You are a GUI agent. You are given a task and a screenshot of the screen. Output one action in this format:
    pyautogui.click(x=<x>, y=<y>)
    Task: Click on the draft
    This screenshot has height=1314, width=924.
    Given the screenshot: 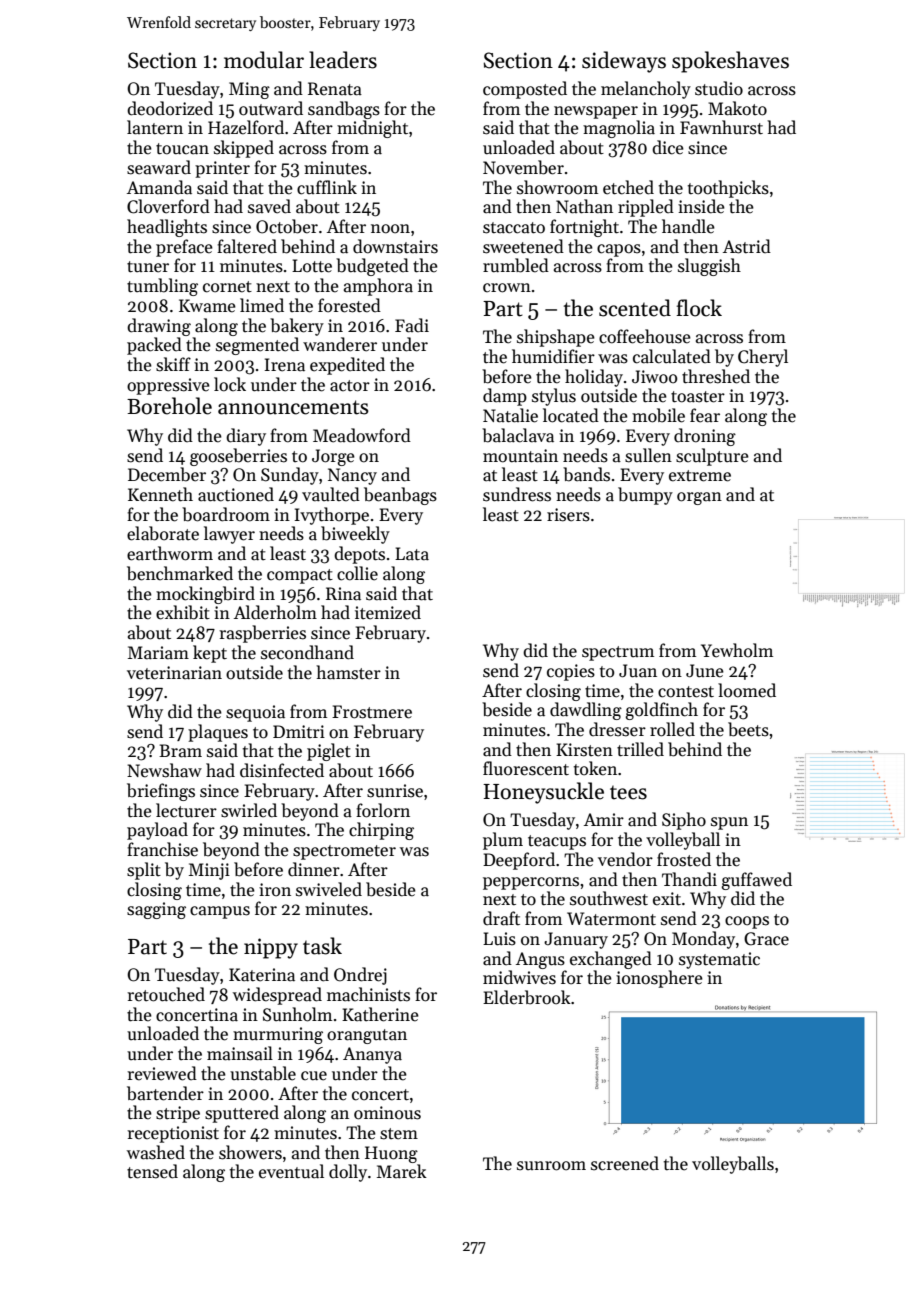 What is the action you would take?
    pyautogui.click(x=501, y=918)
